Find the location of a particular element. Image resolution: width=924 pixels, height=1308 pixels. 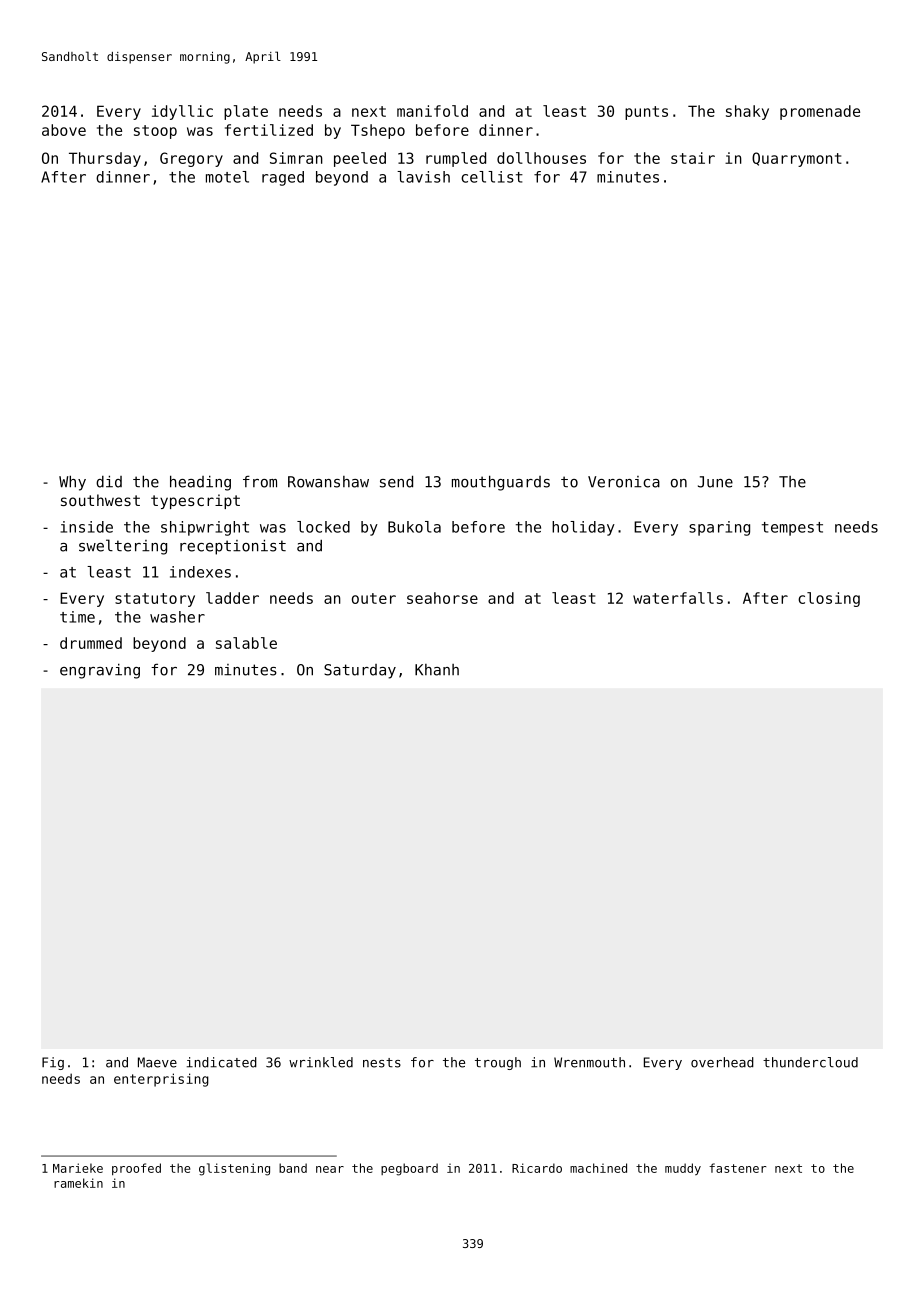

ramekin is located at coordinates (78, 1183).
